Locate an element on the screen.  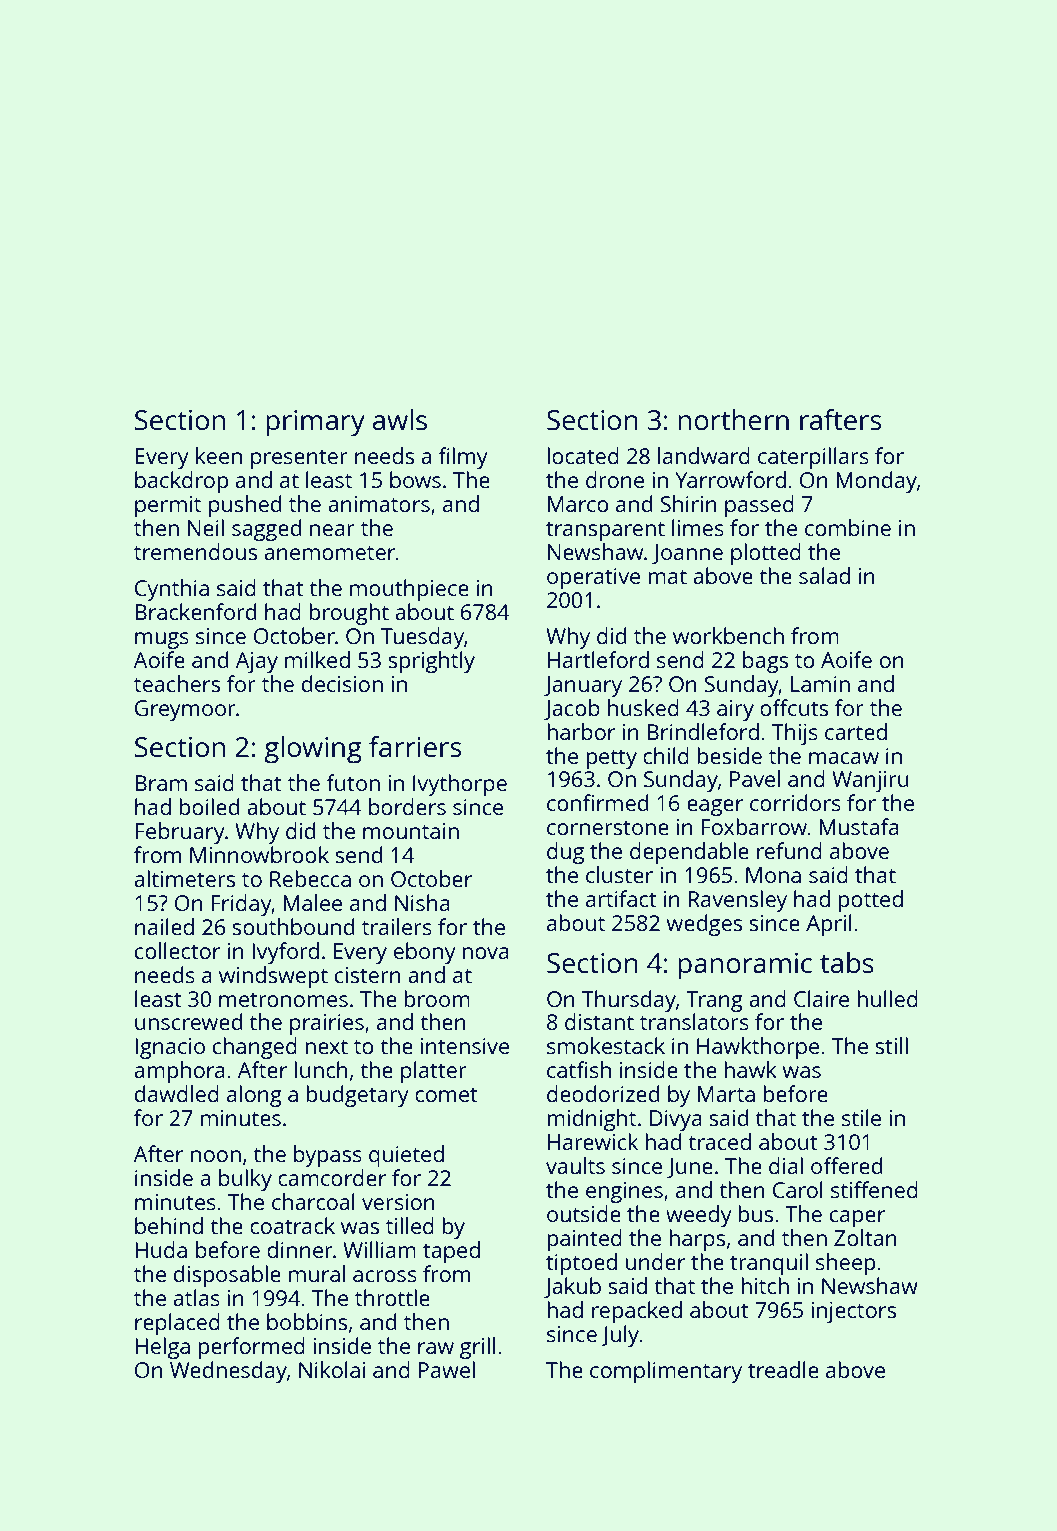
mural is located at coordinates (317, 1273).
